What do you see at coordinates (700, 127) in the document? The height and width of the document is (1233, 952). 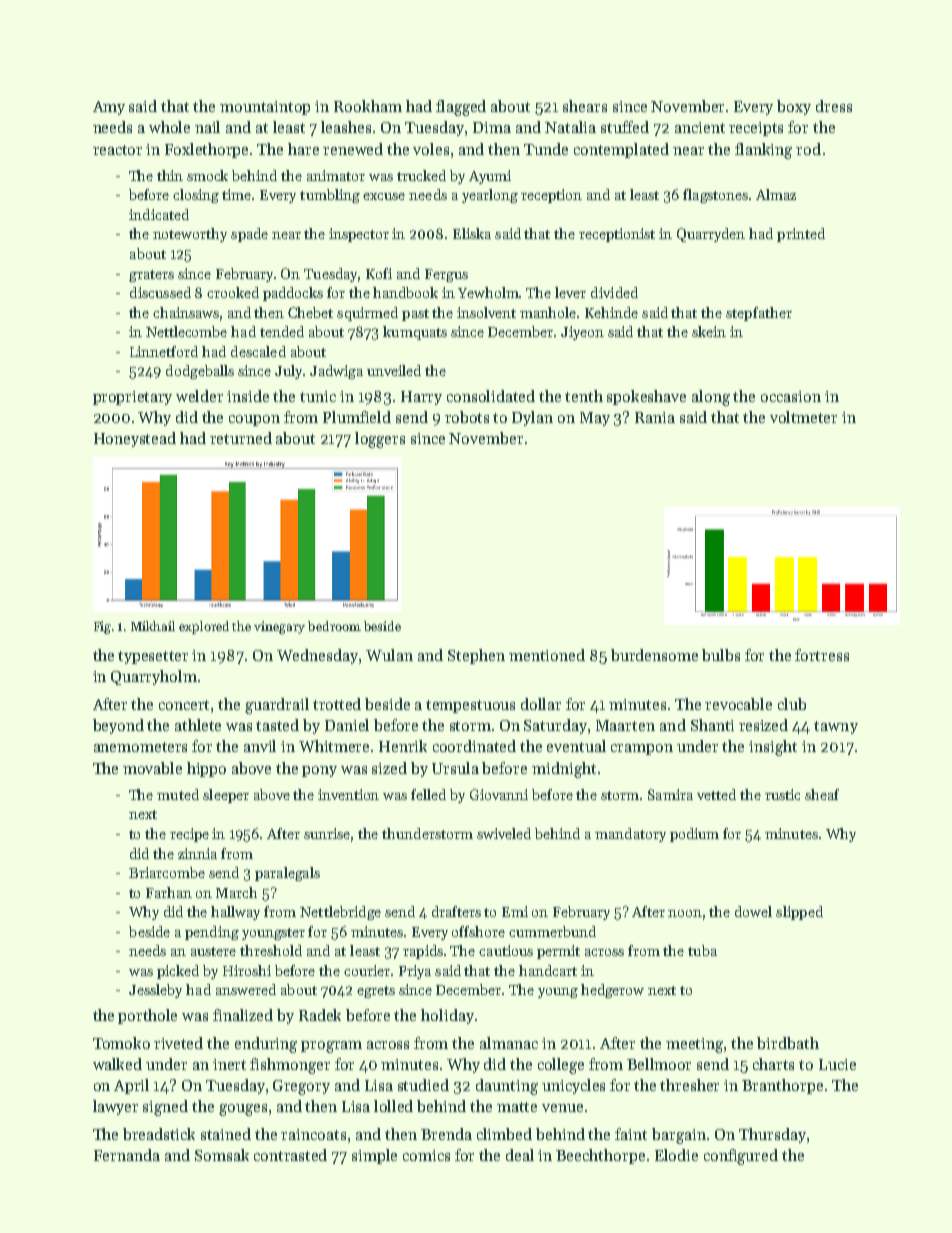 I see `ancient` at bounding box center [700, 127].
